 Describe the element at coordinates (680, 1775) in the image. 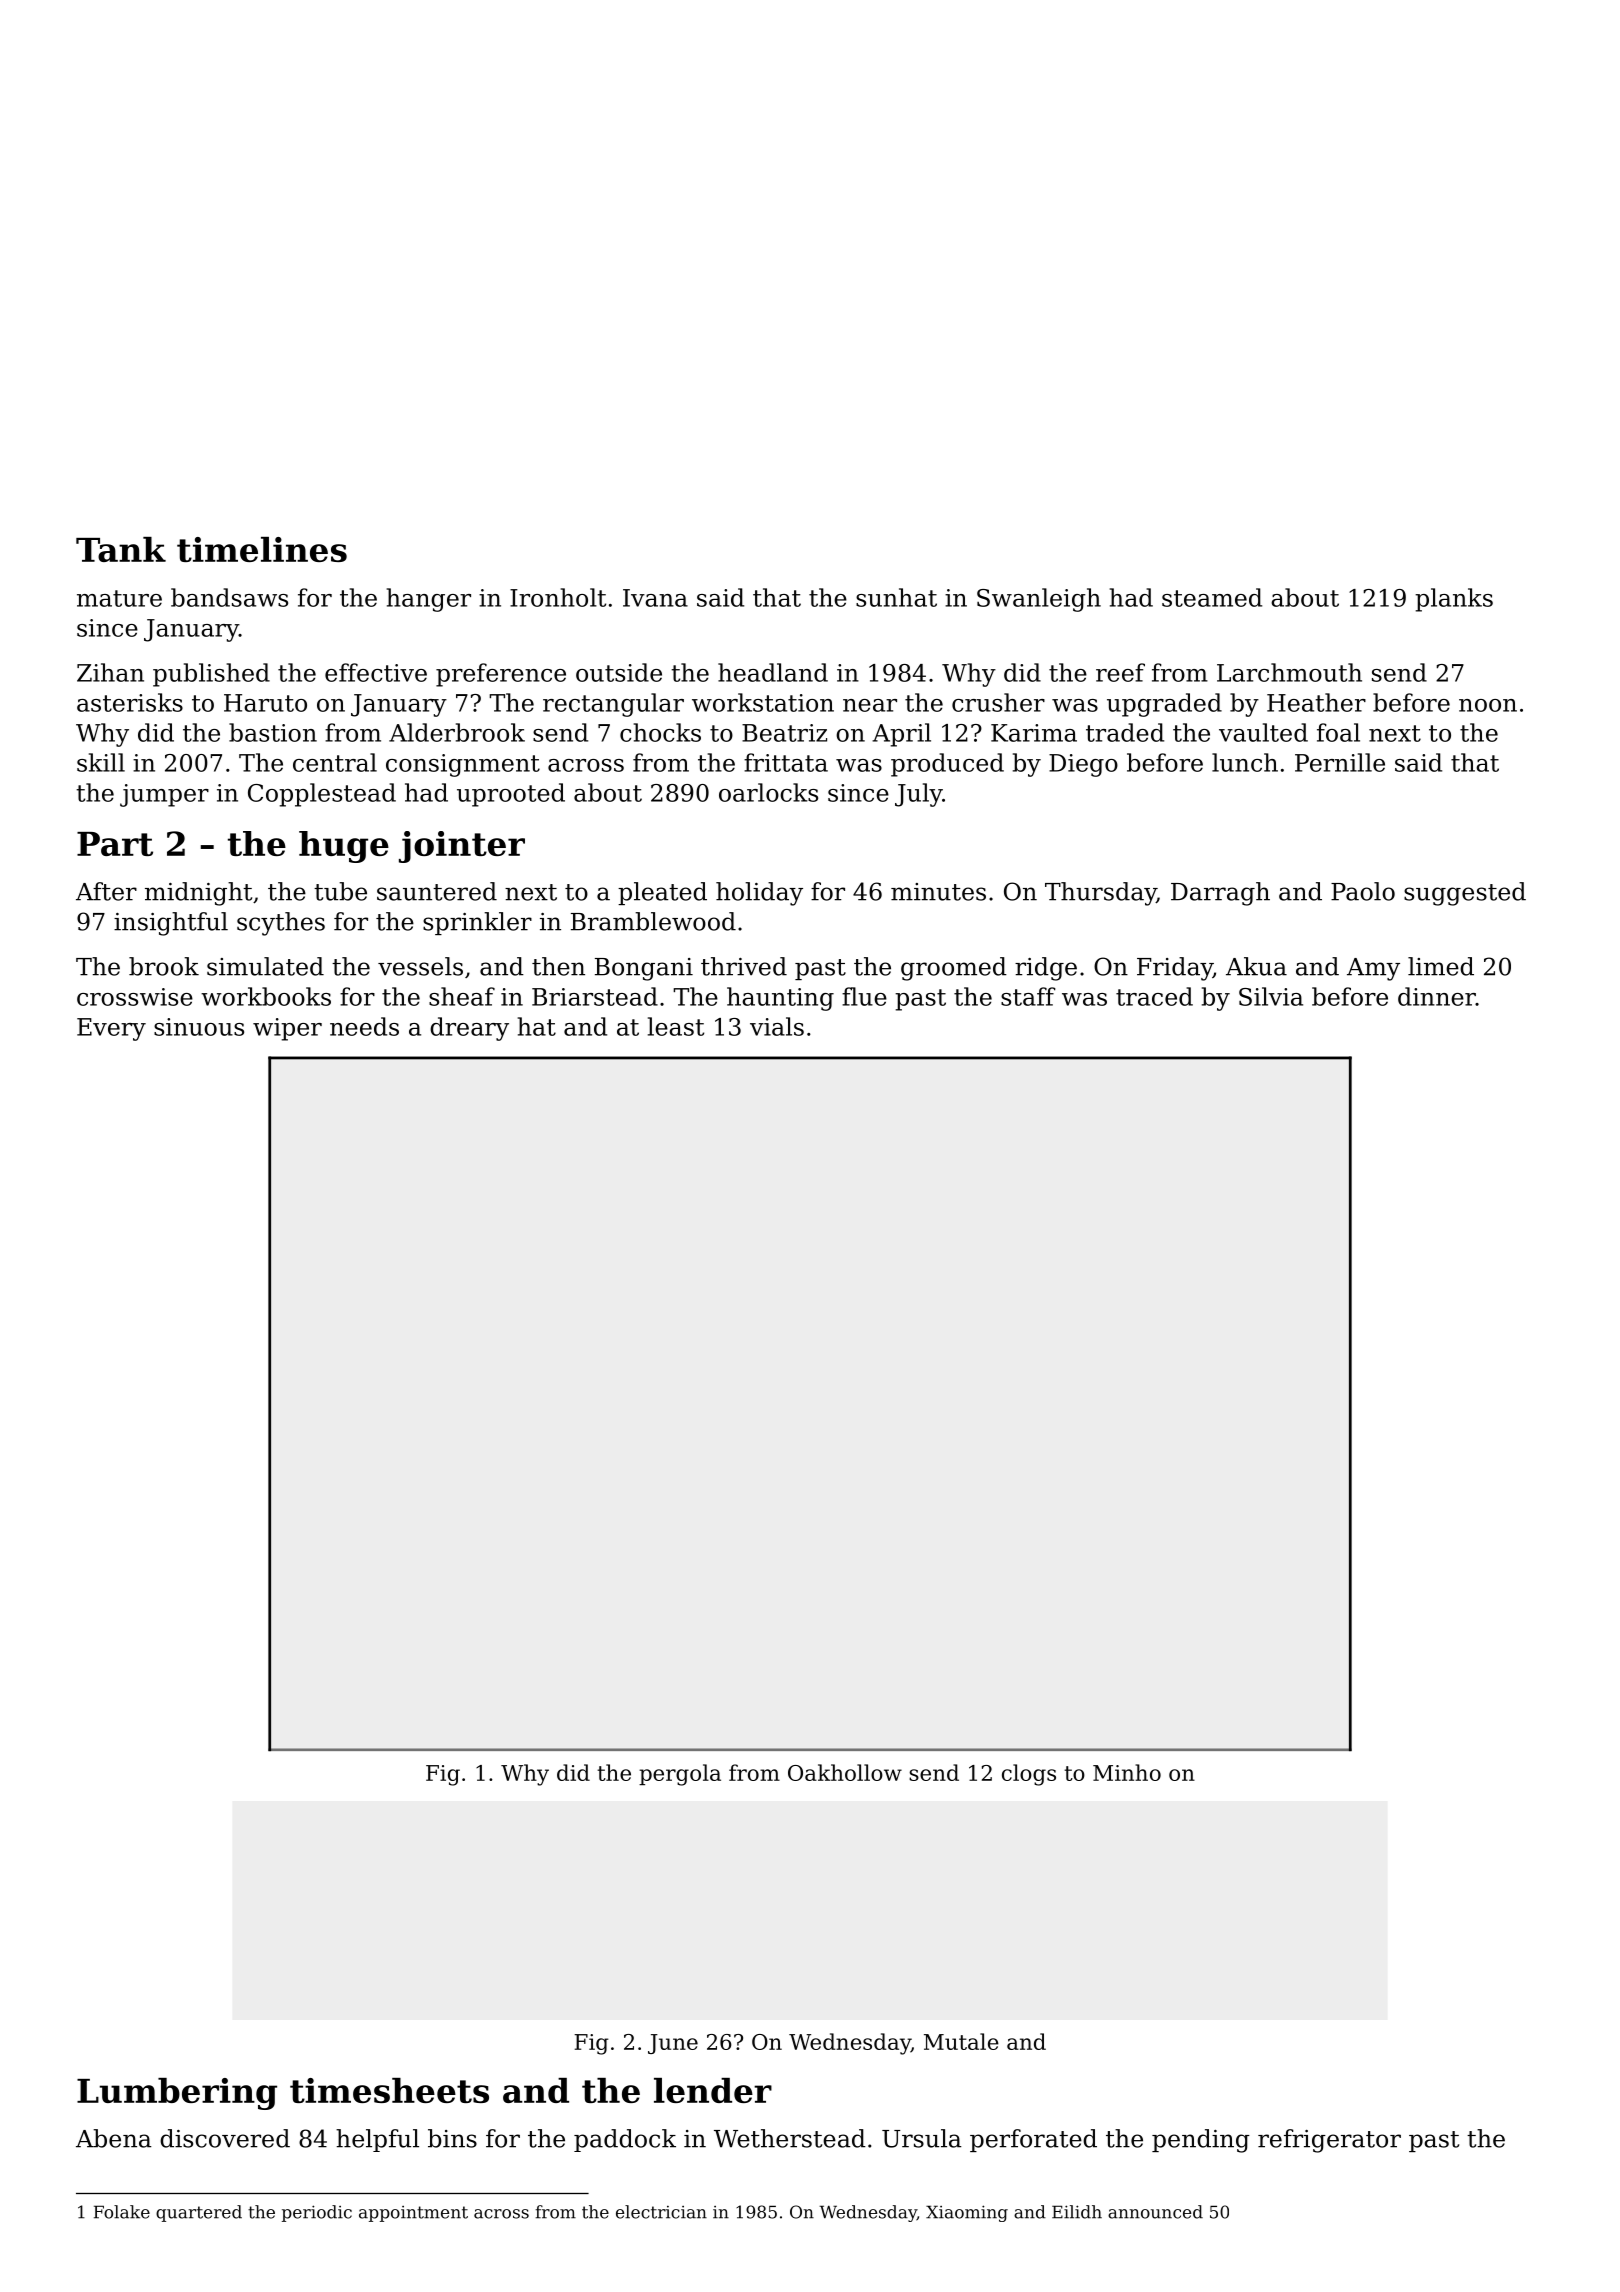

I see `pergola` at that location.
